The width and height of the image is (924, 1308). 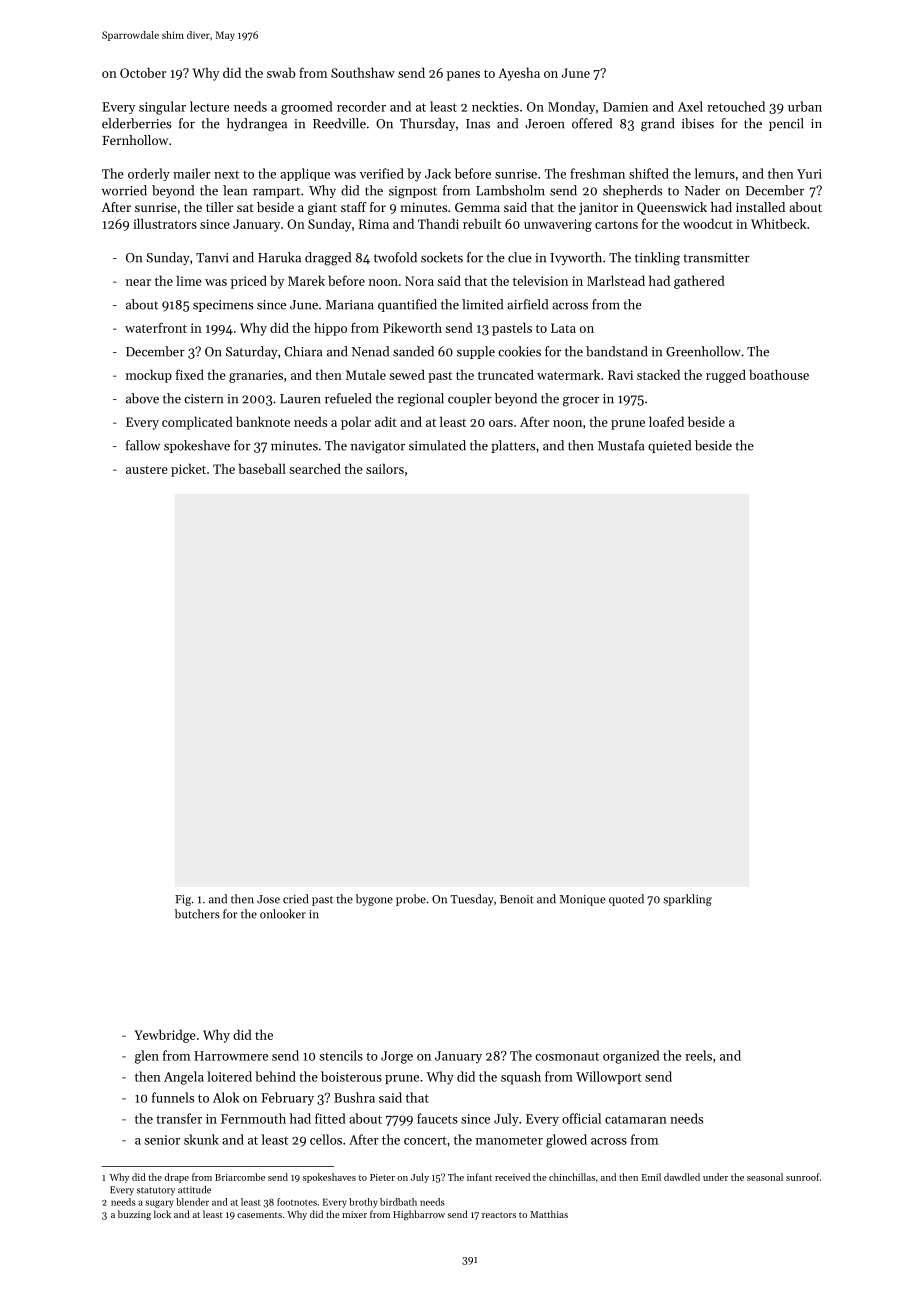 I want to click on shifted, so click(x=649, y=173).
